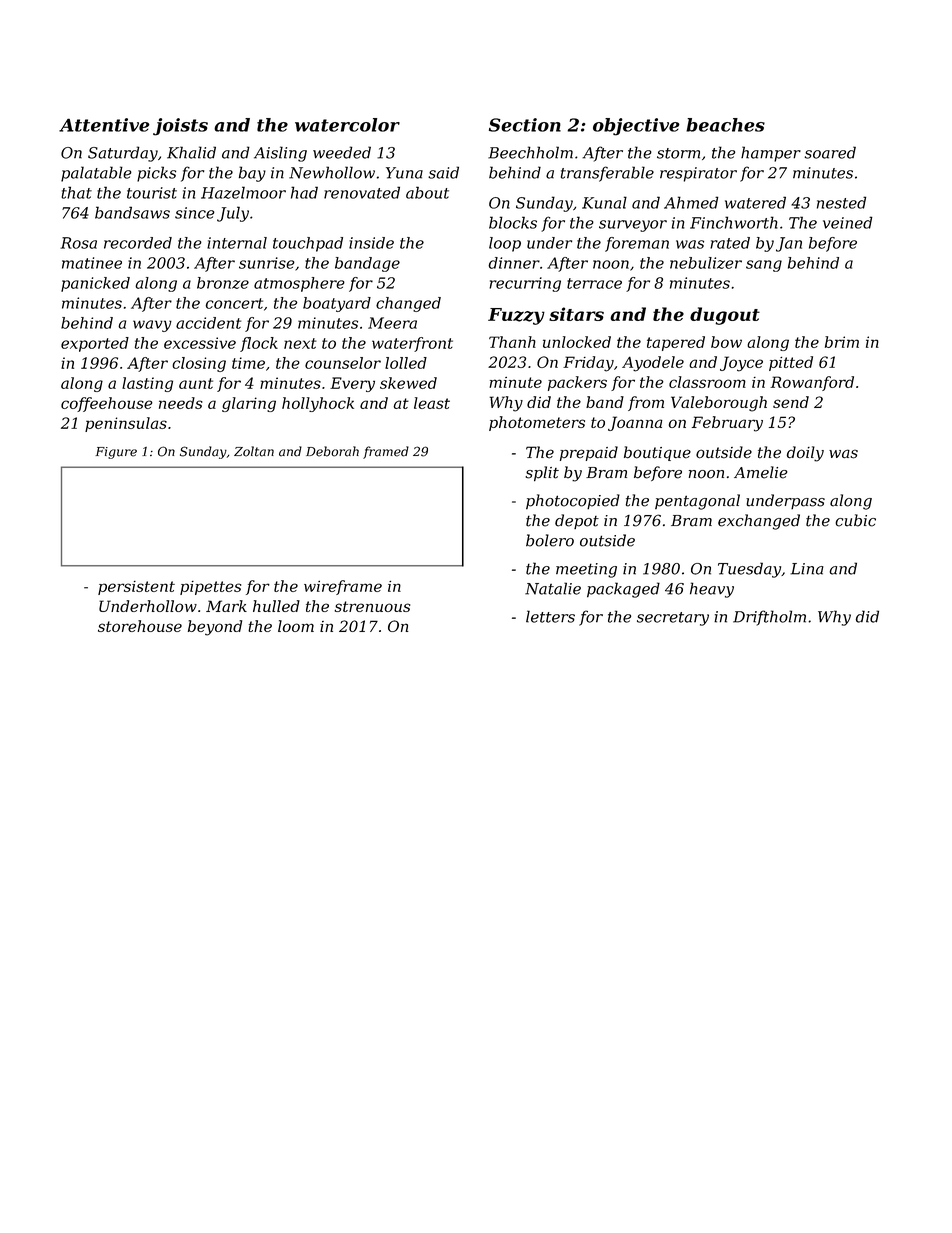 This screenshot has height=1233, width=952. What do you see at coordinates (725, 125) in the screenshot?
I see `beaches` at bounding box center [725, 125].
